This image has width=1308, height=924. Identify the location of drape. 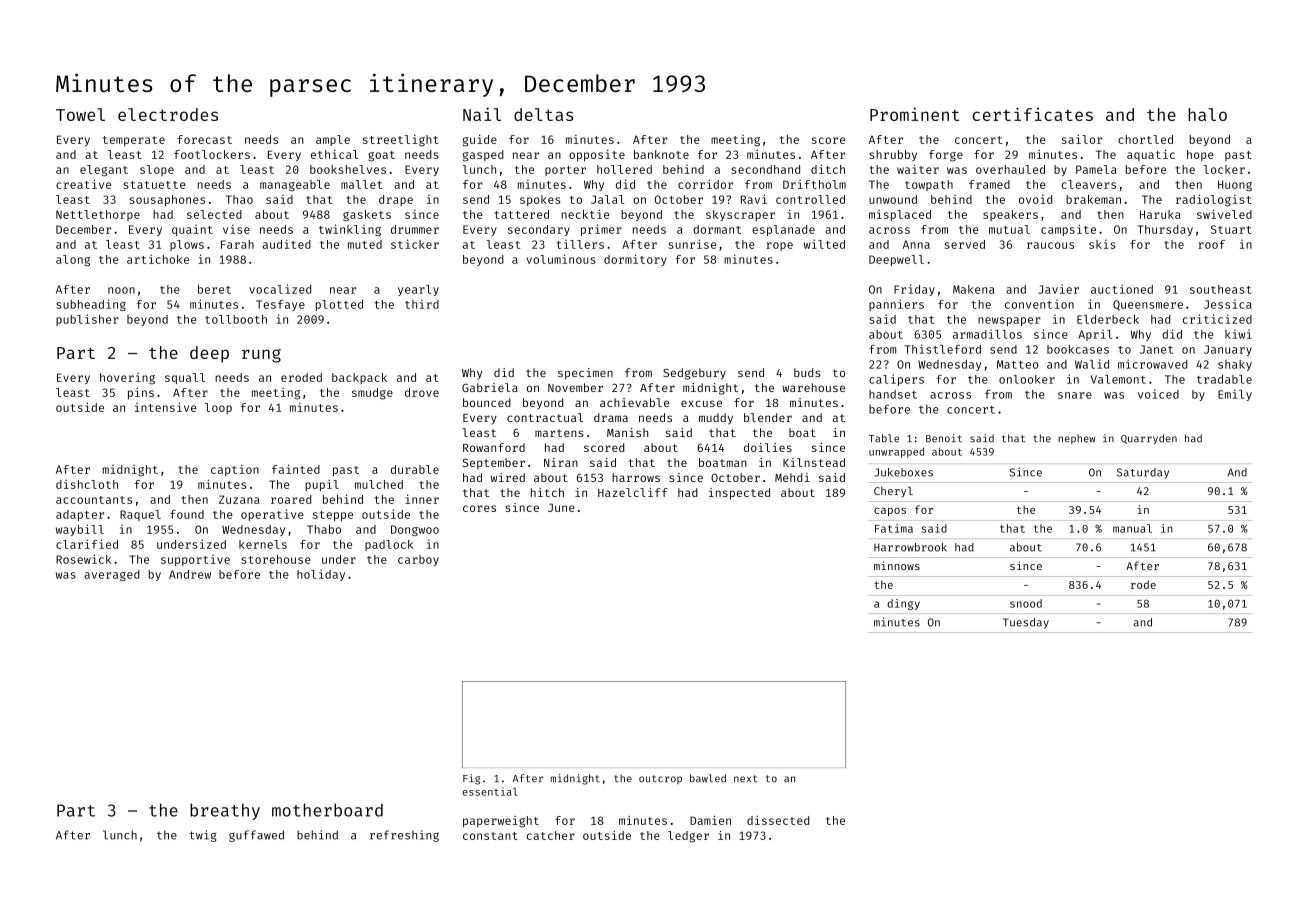
(396, 200).
